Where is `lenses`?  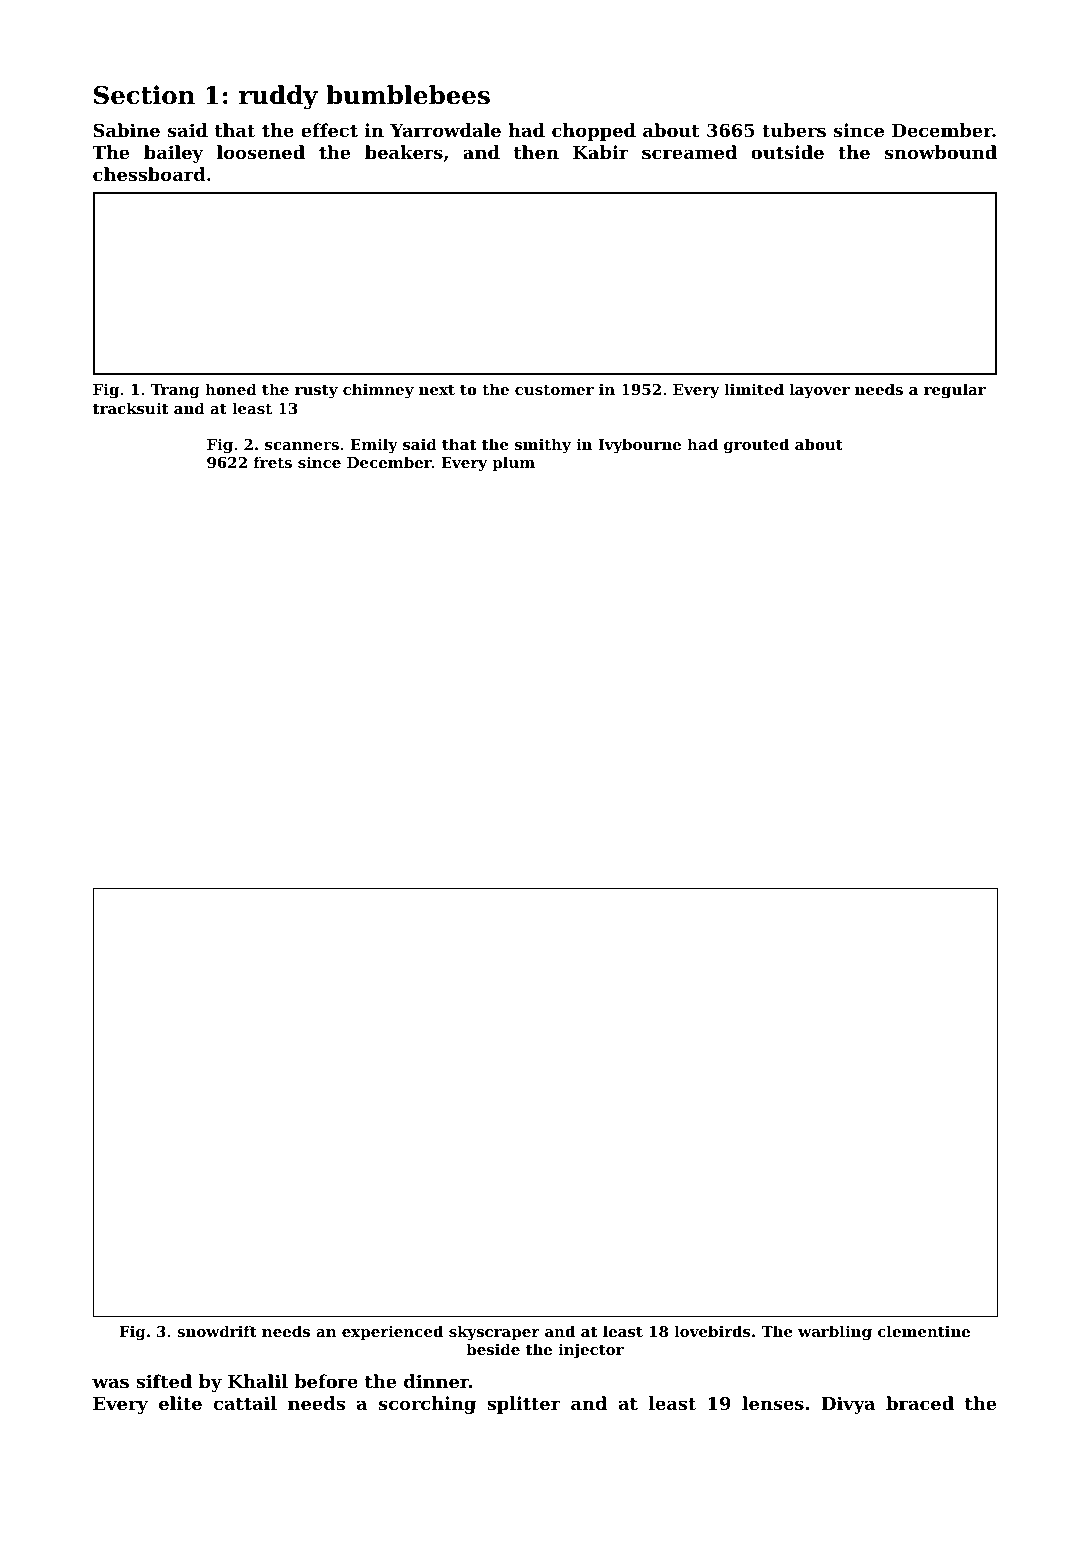 lenses is located at coordinates (773, 1403).
